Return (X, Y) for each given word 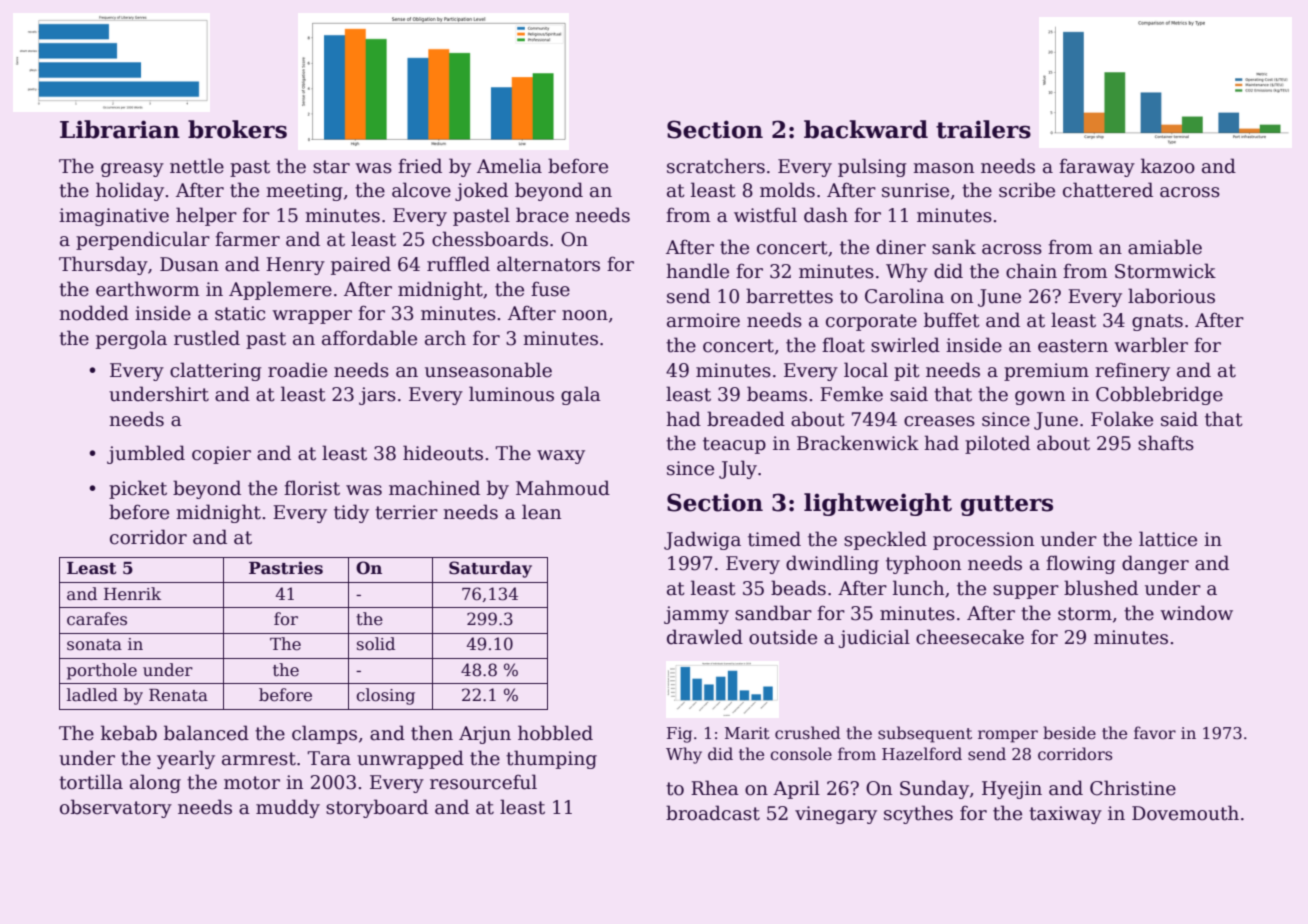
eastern (1073, 346)
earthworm (147, 289)
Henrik (132, 594)
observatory (116, 808)
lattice (1168, 539)
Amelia (509, 166)
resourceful (483, 782)
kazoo (1168, 166)
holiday (130, 191)
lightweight (878, 504)
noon (585, 315)
